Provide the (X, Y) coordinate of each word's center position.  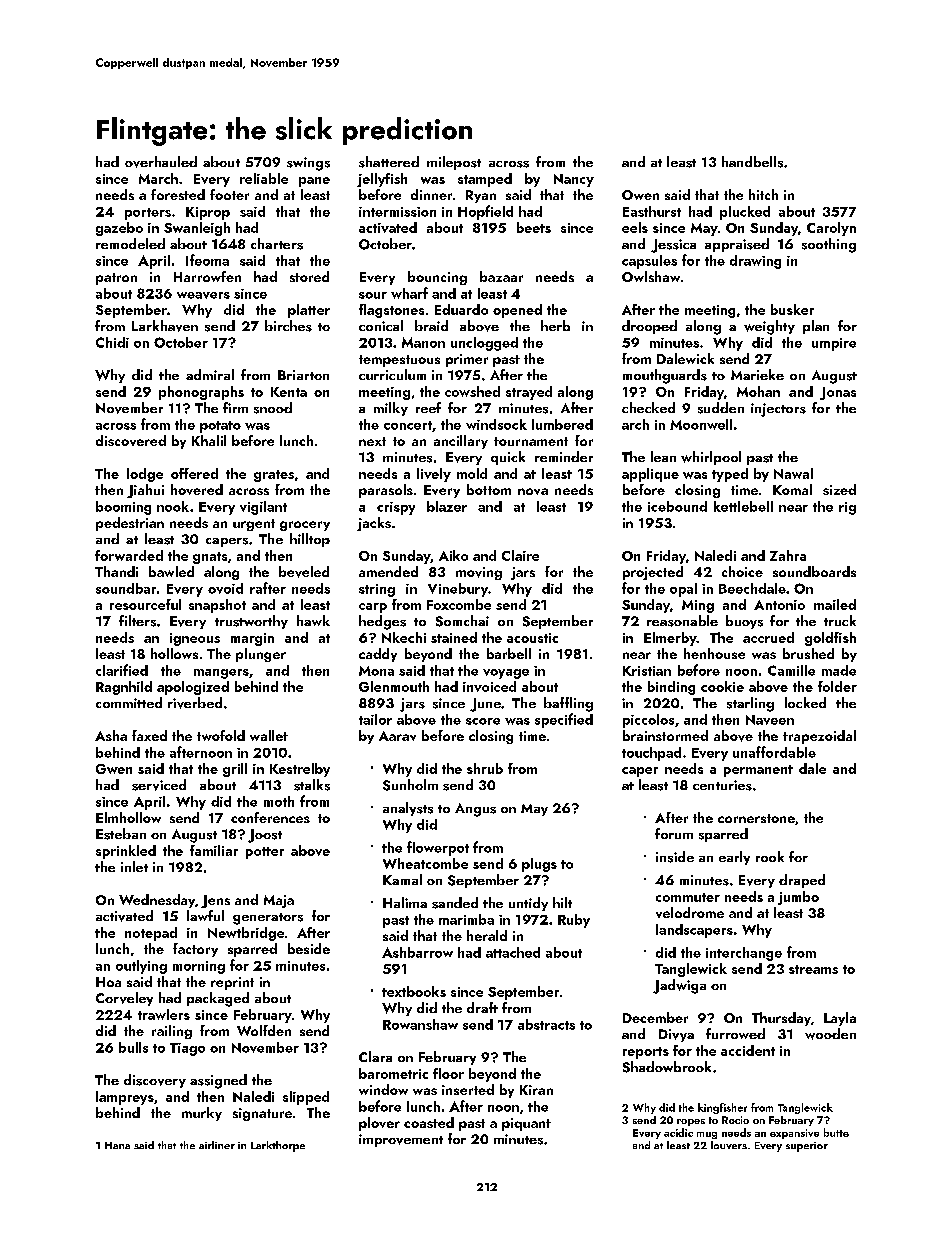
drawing (755, 262)
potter (265, 853)
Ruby (574, 921)
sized (839, 489)
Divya (676, 1035)
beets (534, 227)
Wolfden (264, 1030)
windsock (496, 424)
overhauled (161, 162)
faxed (149, 735)
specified (564, 720)
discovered (131, 440)
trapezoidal (819, 737)
